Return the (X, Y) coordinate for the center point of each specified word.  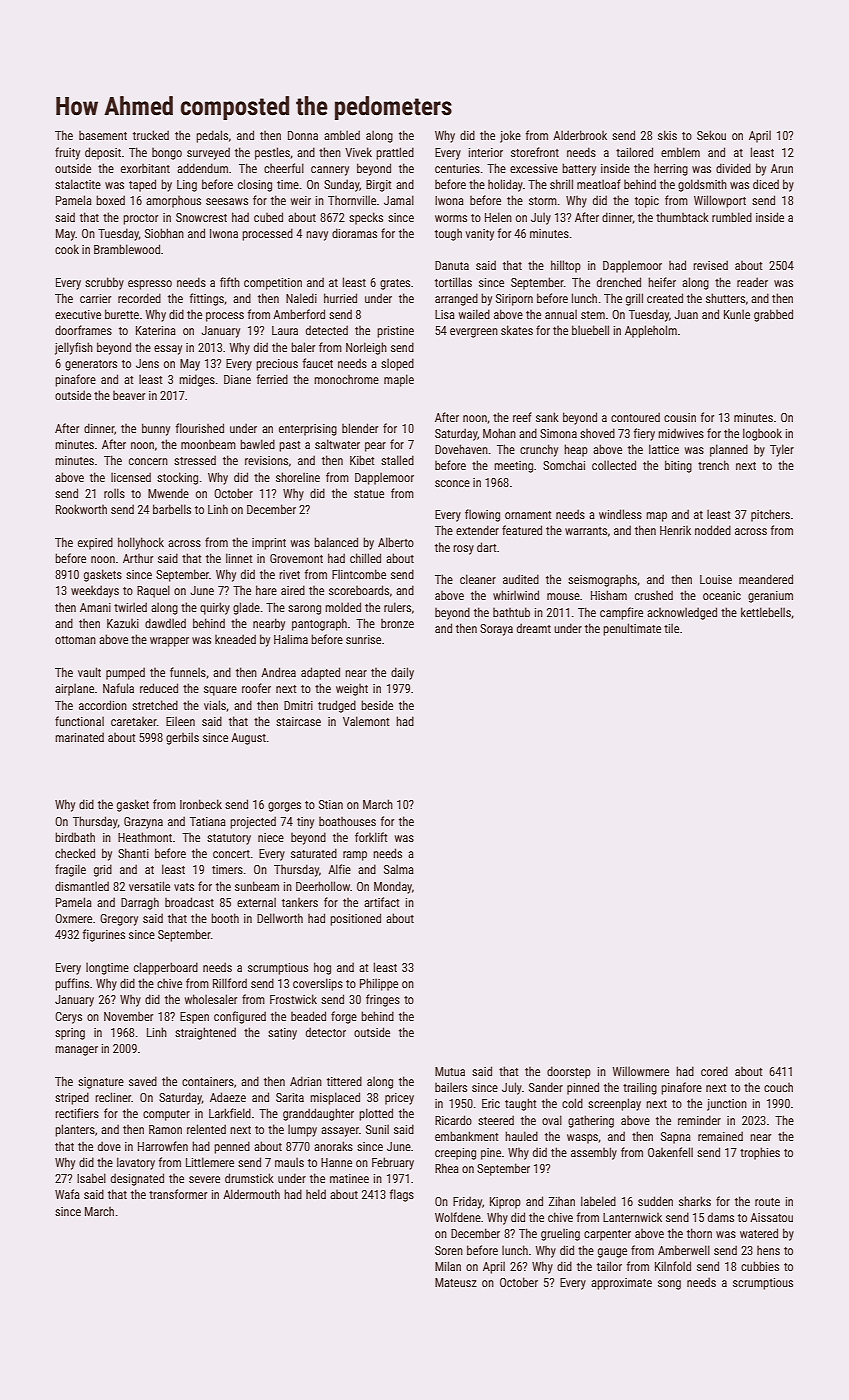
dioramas (354, 233)
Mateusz (456, 1282)
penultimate (632, 629)
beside (377, 705)
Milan (448, 1266)
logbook (762, 434)
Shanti (133, 853)
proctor (140, 219)
